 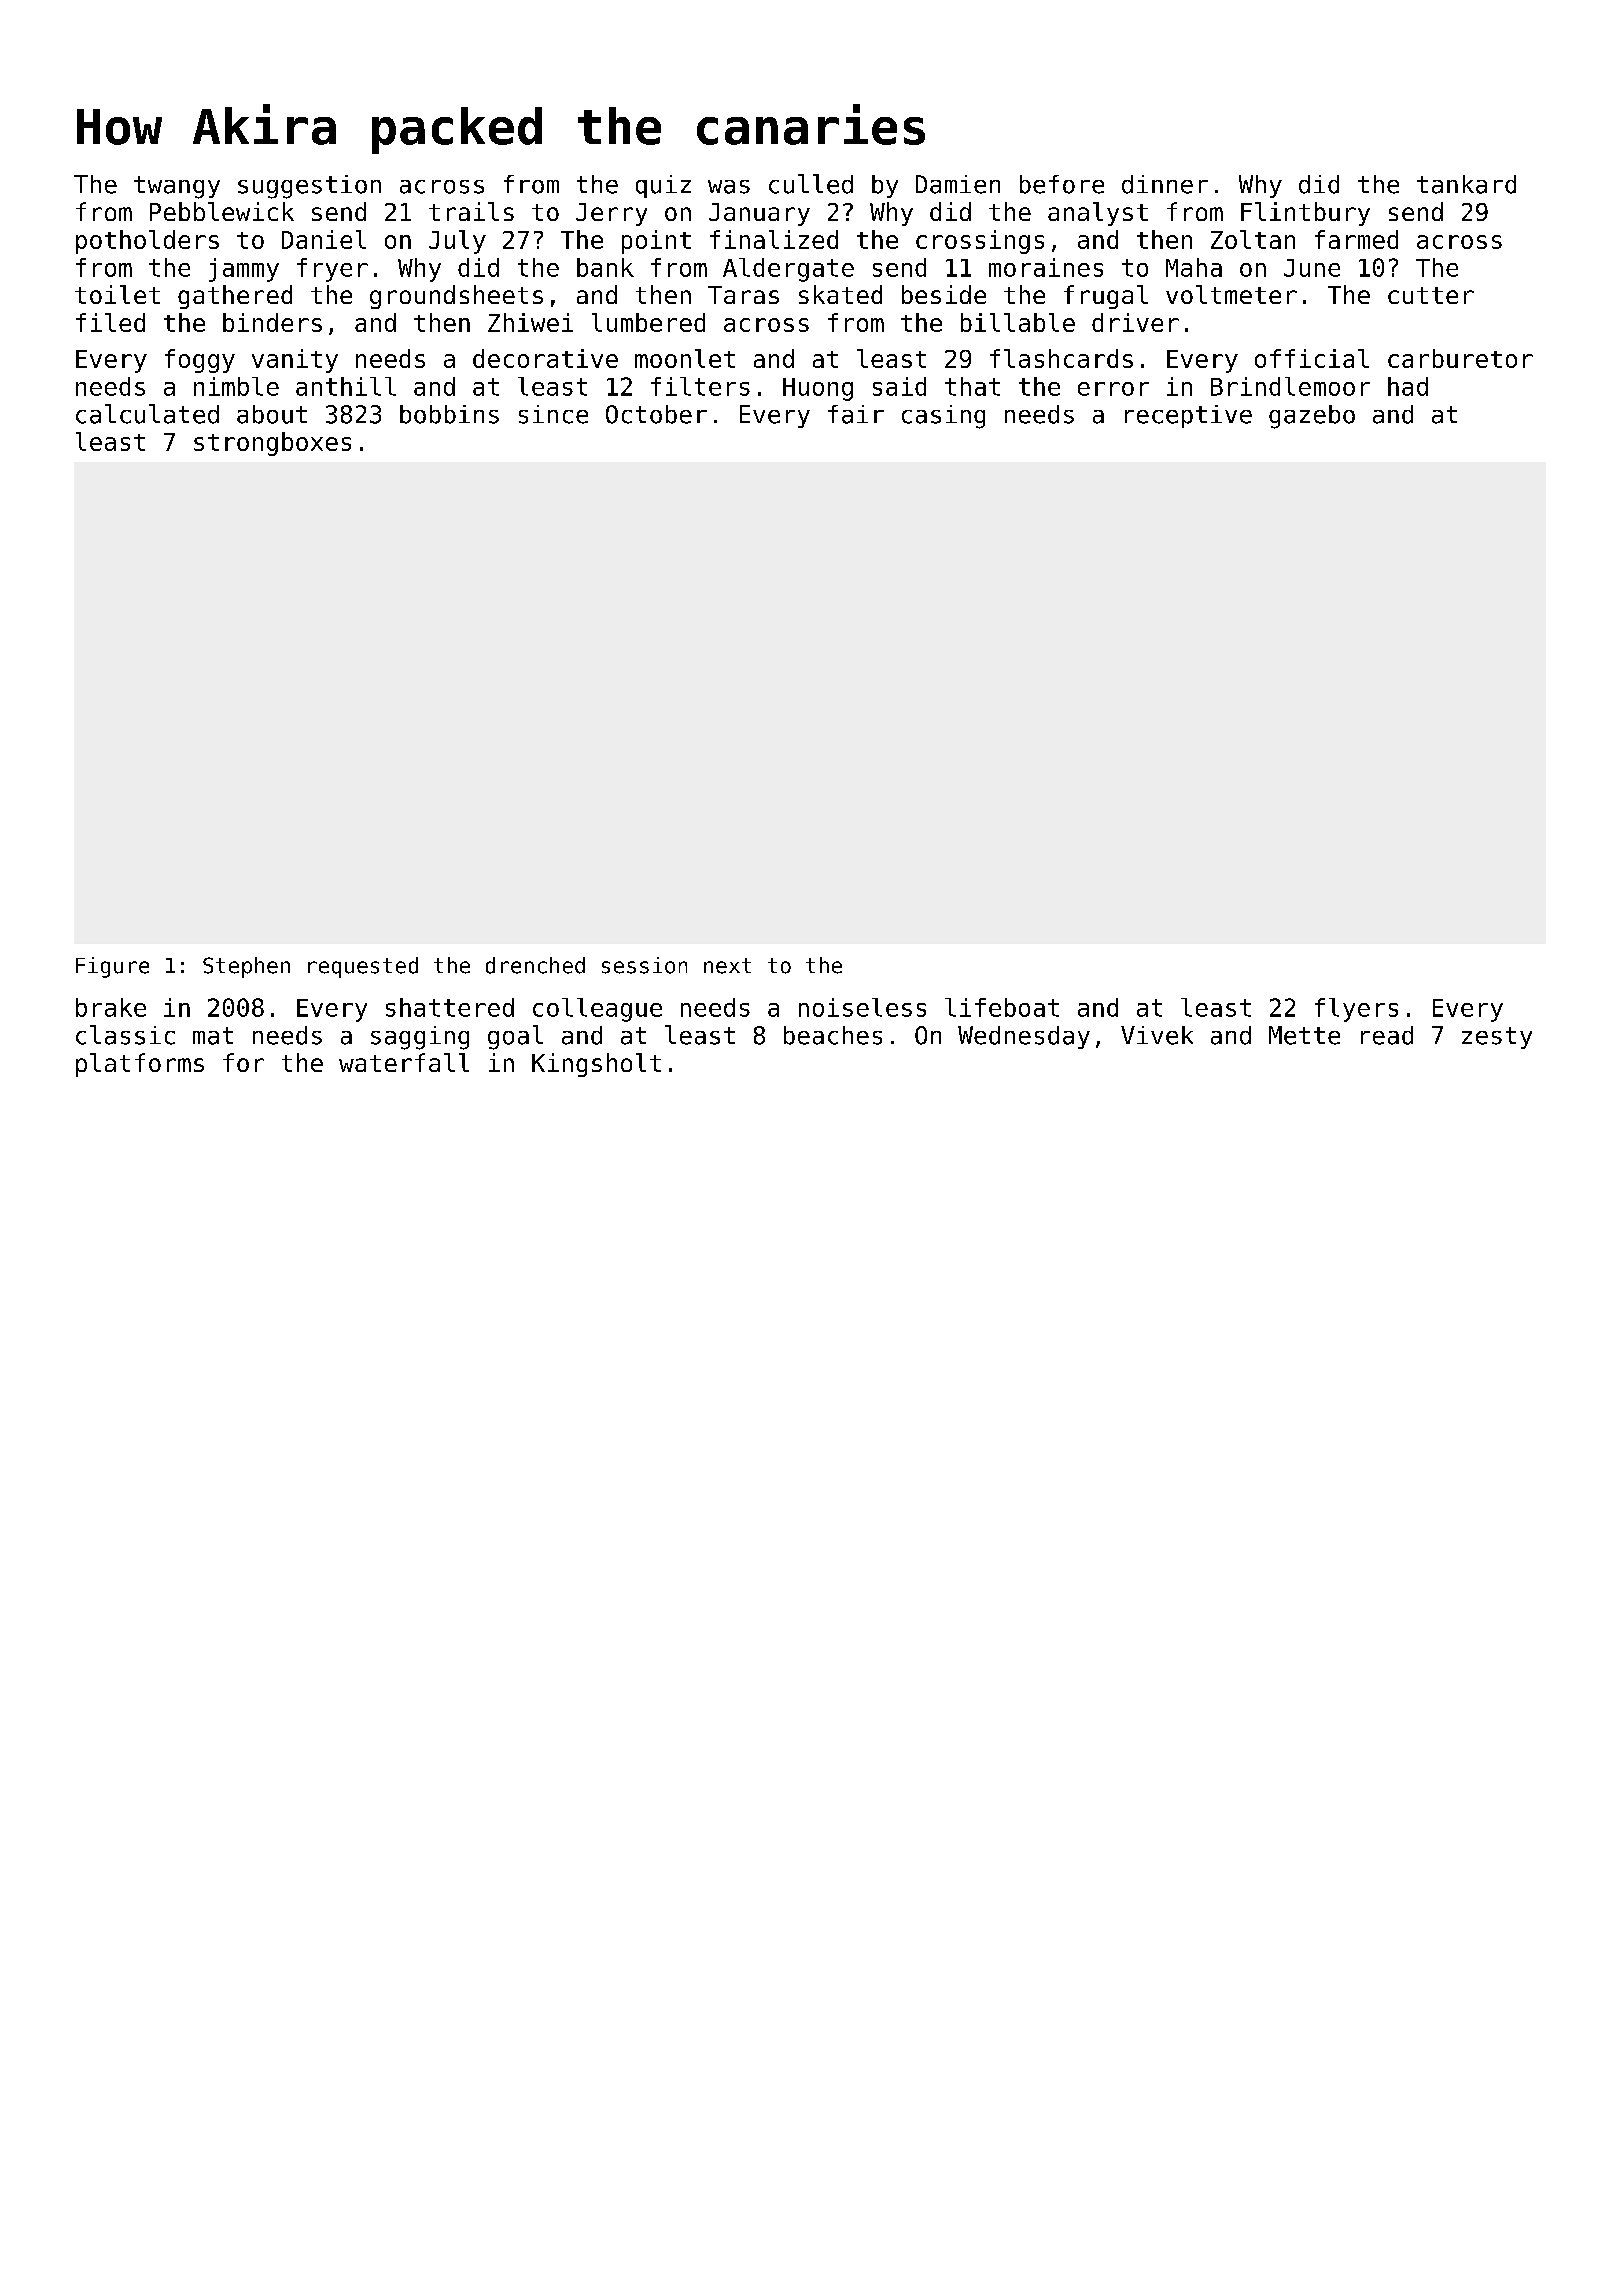 What do you see at coordinates (324, 239) in the screenshot?
I see `Daniel` at bounding box center [324, 239].
